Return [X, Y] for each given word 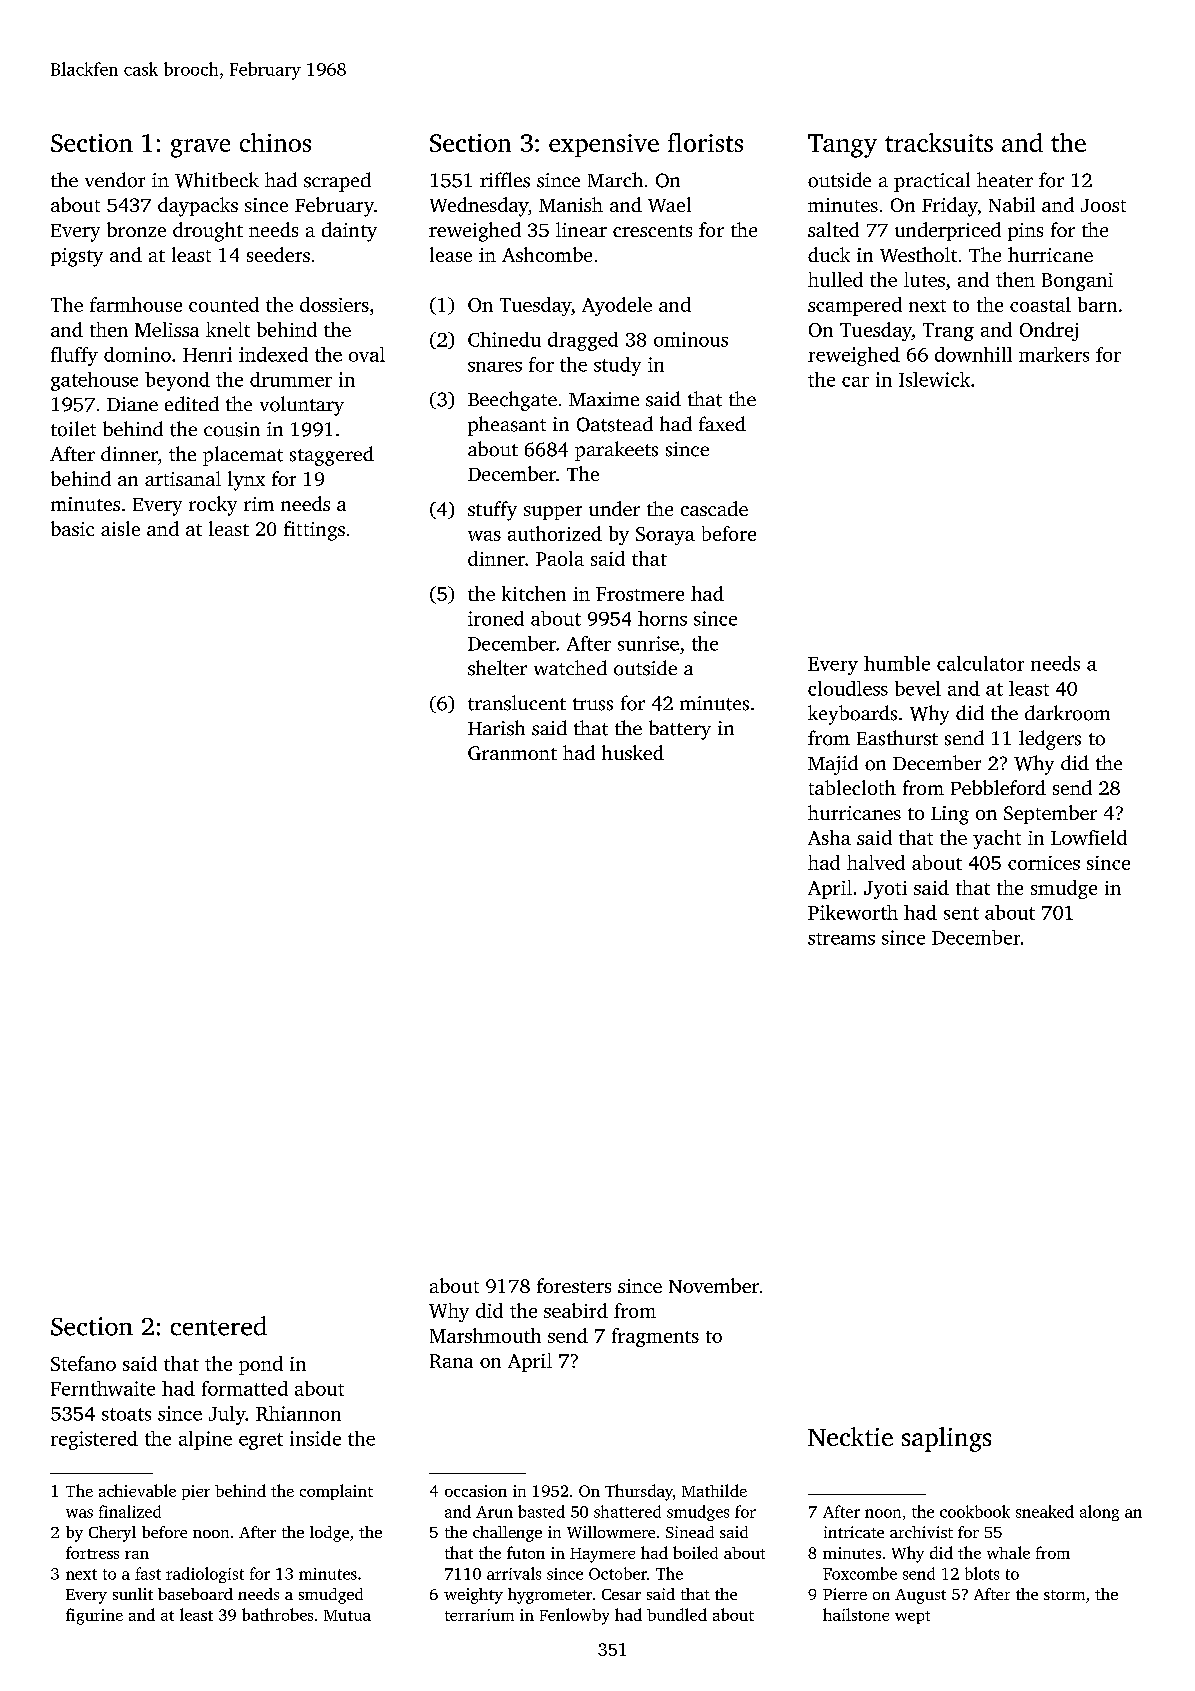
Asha [829, 837]
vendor [115, 180]
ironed [496, 618]
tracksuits [939, 142]
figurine [94, 1616]
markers [1054, 354]
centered [219, 1326]
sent [961, 913]
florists [705, 142]
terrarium [479, 1615]
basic [72, 528]
